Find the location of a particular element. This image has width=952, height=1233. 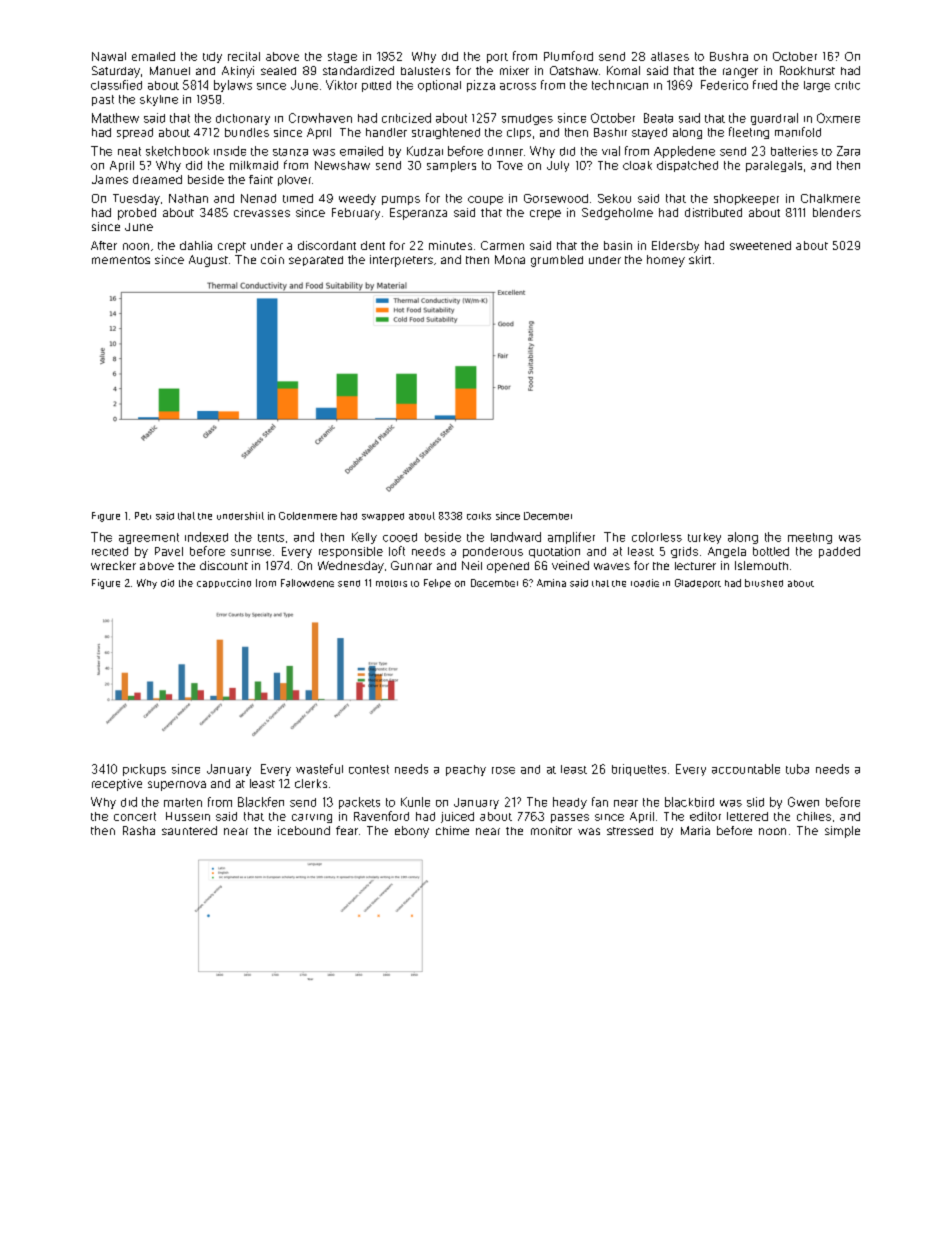

cappuccino is located at coordinates (224, 583).
